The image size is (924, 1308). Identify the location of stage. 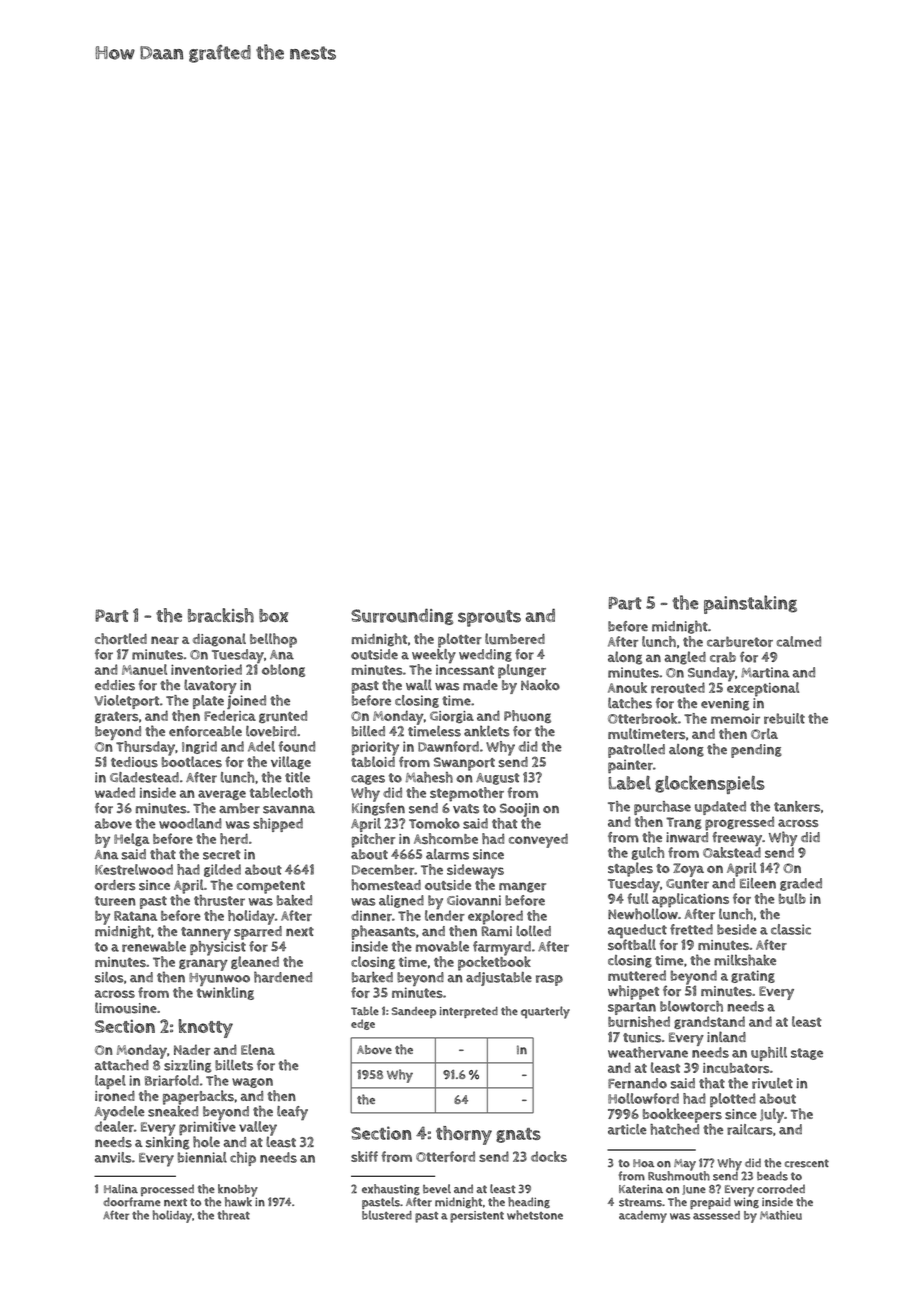
(807, 1054).
